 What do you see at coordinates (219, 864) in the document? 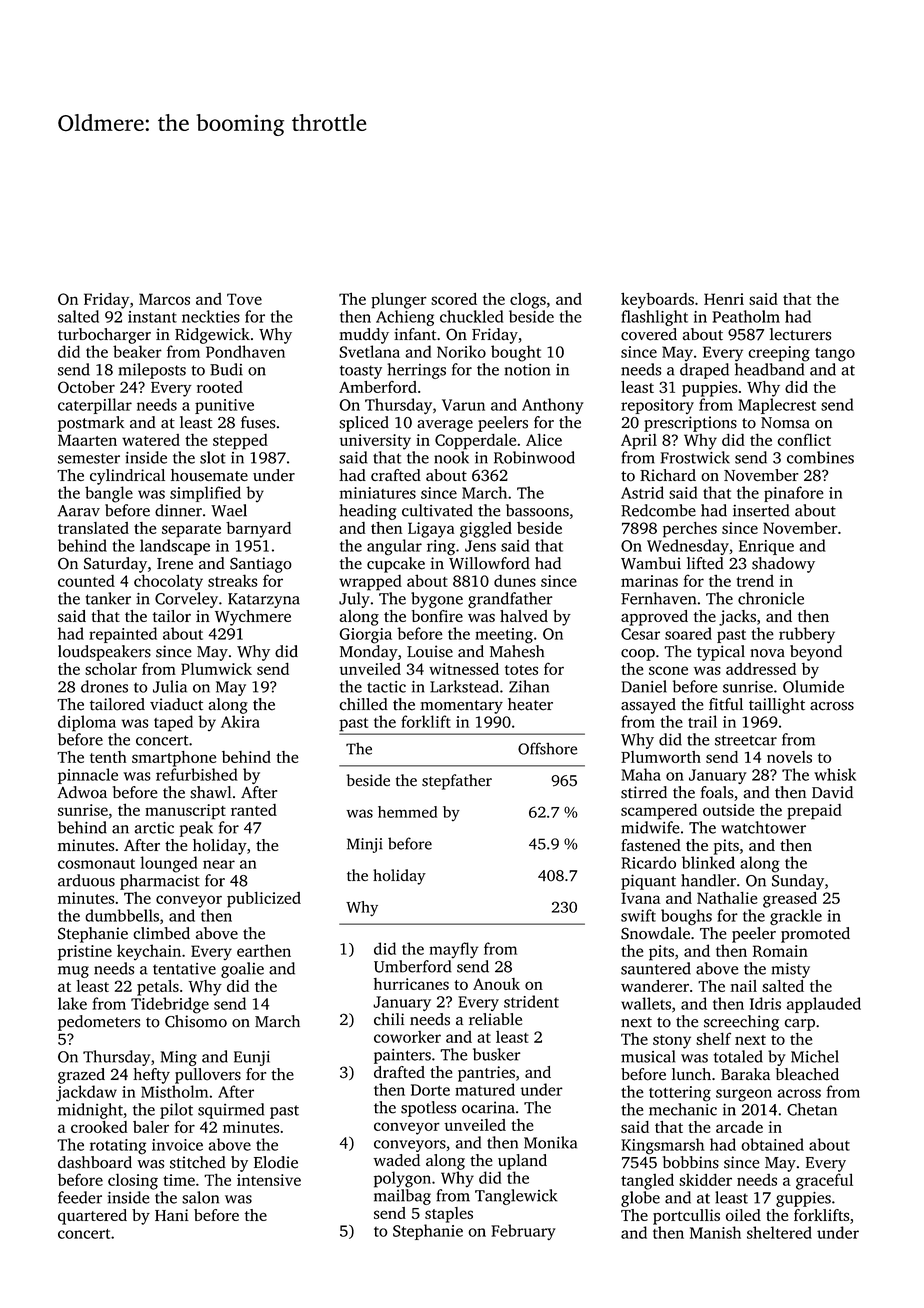
I see `near` at bounding box center [219, 864].
